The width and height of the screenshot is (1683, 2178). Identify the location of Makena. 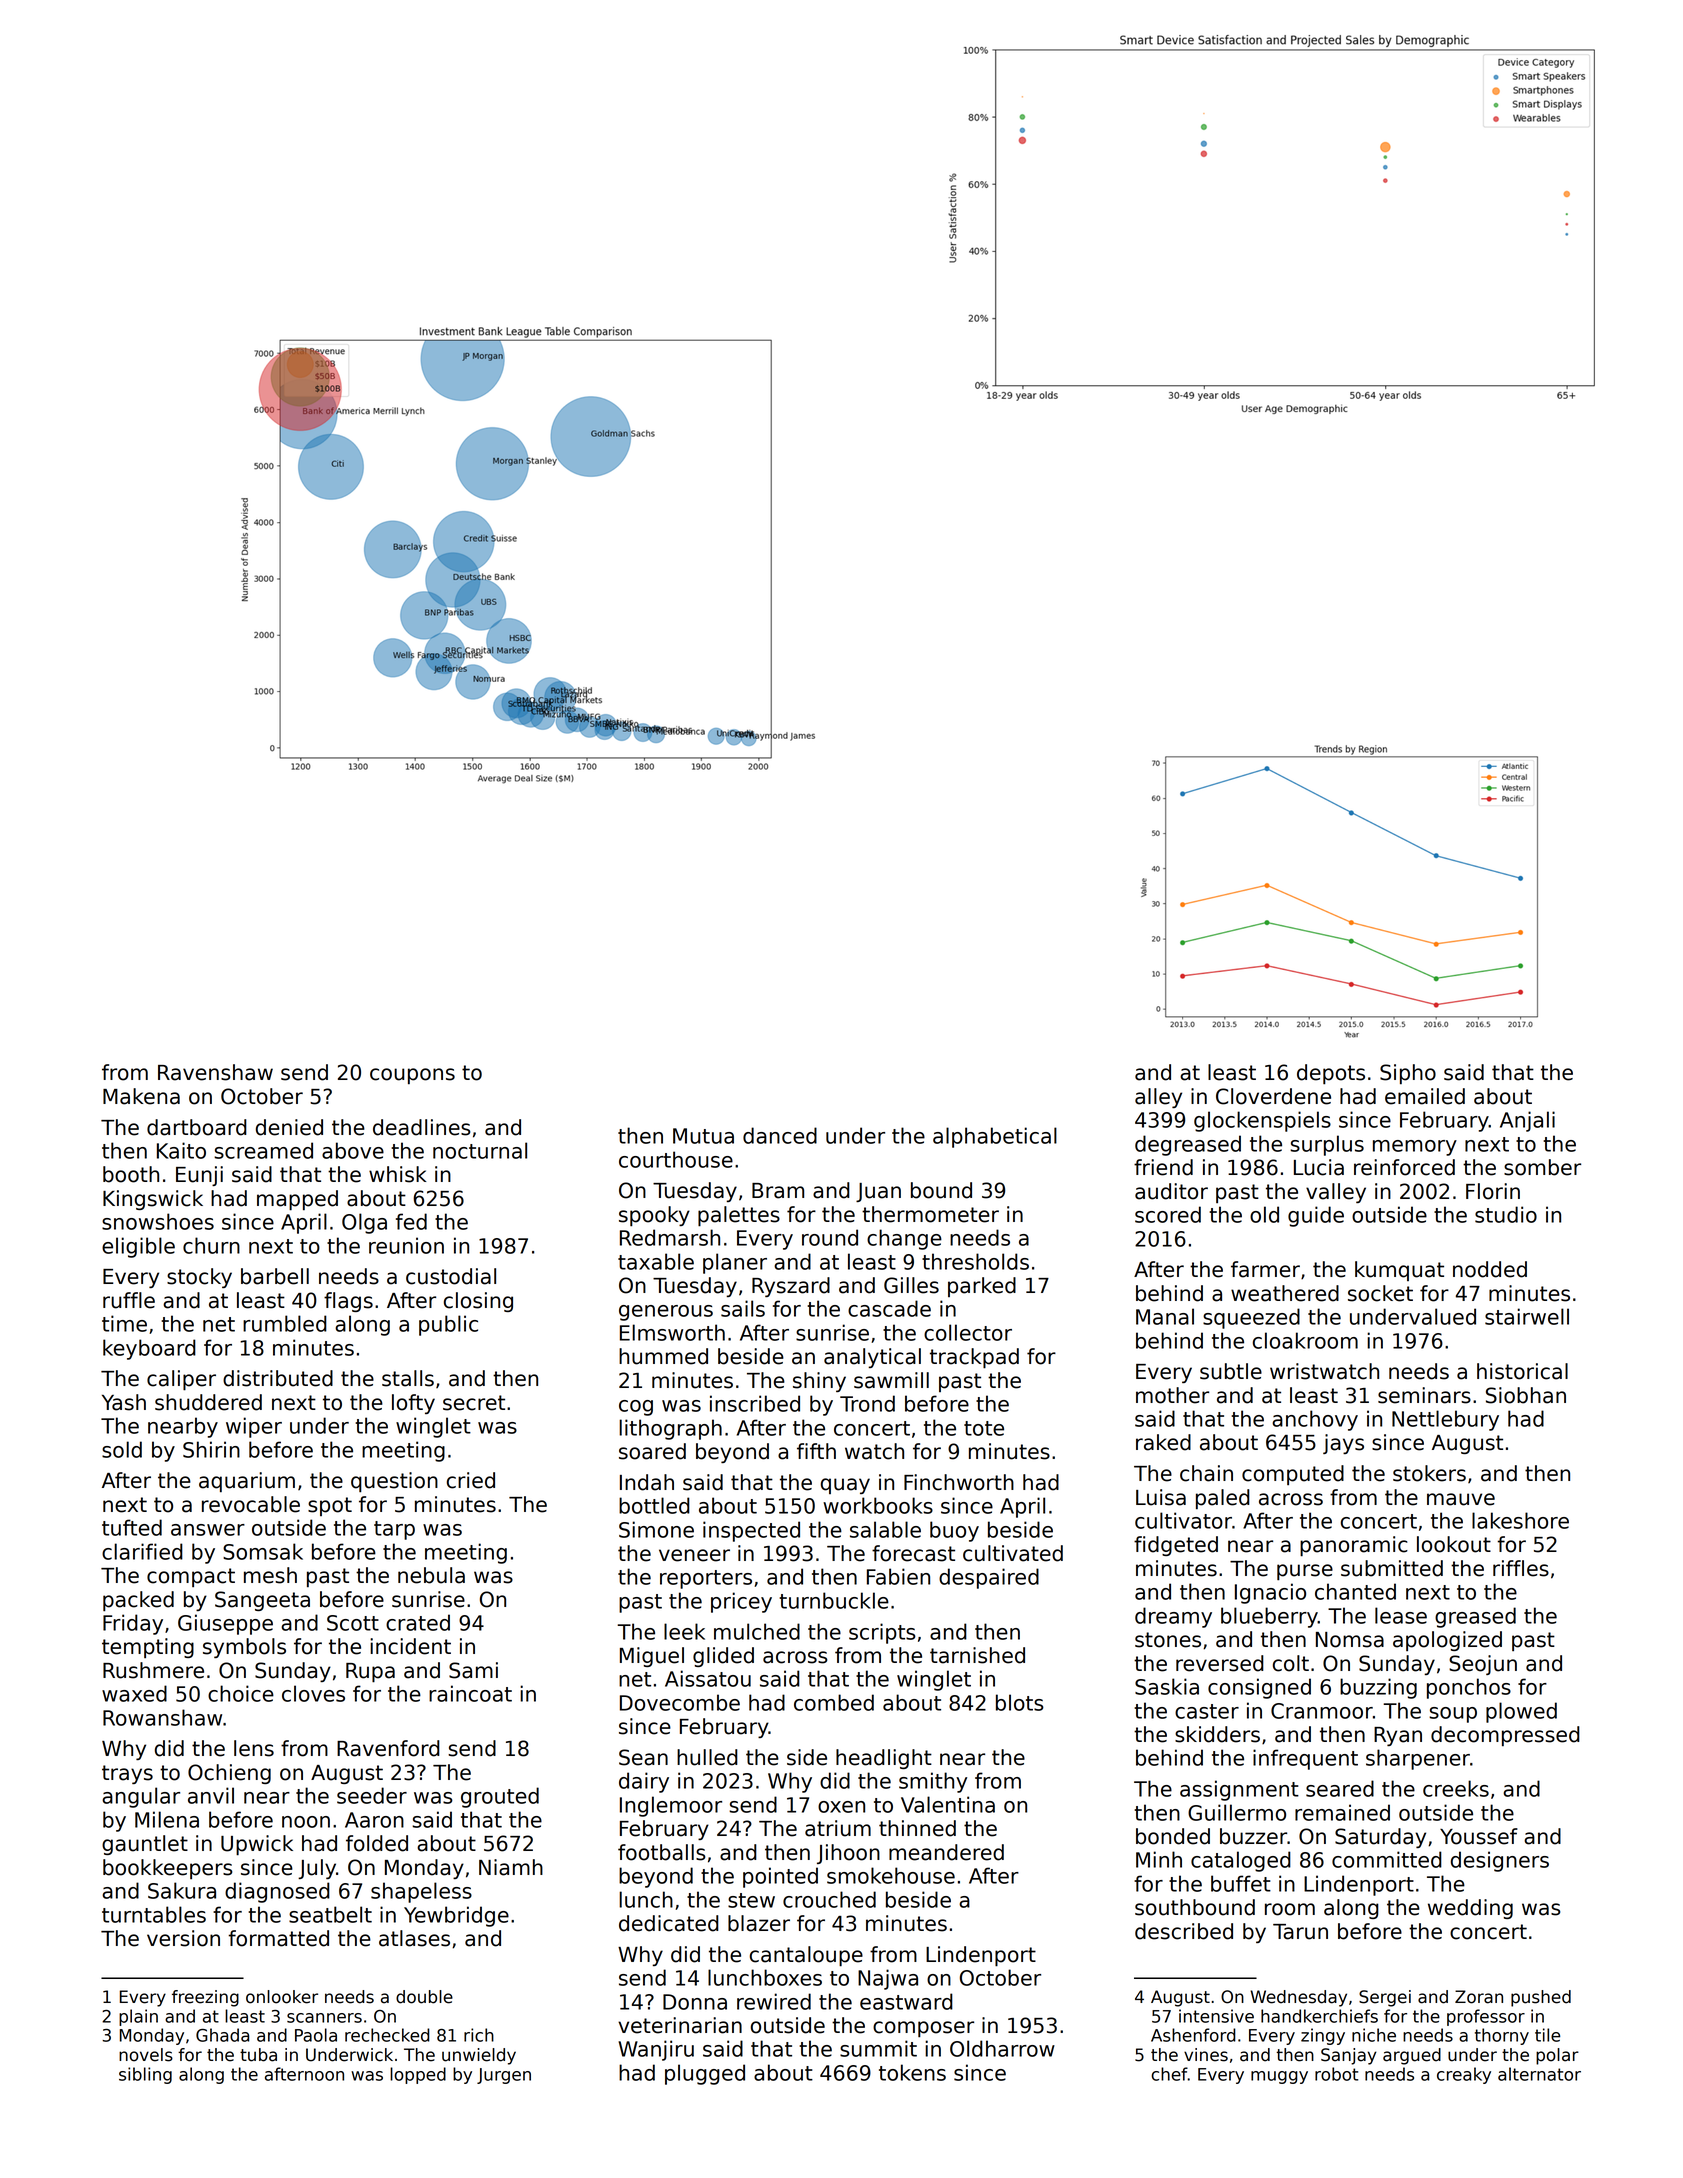
(141, 1096).
